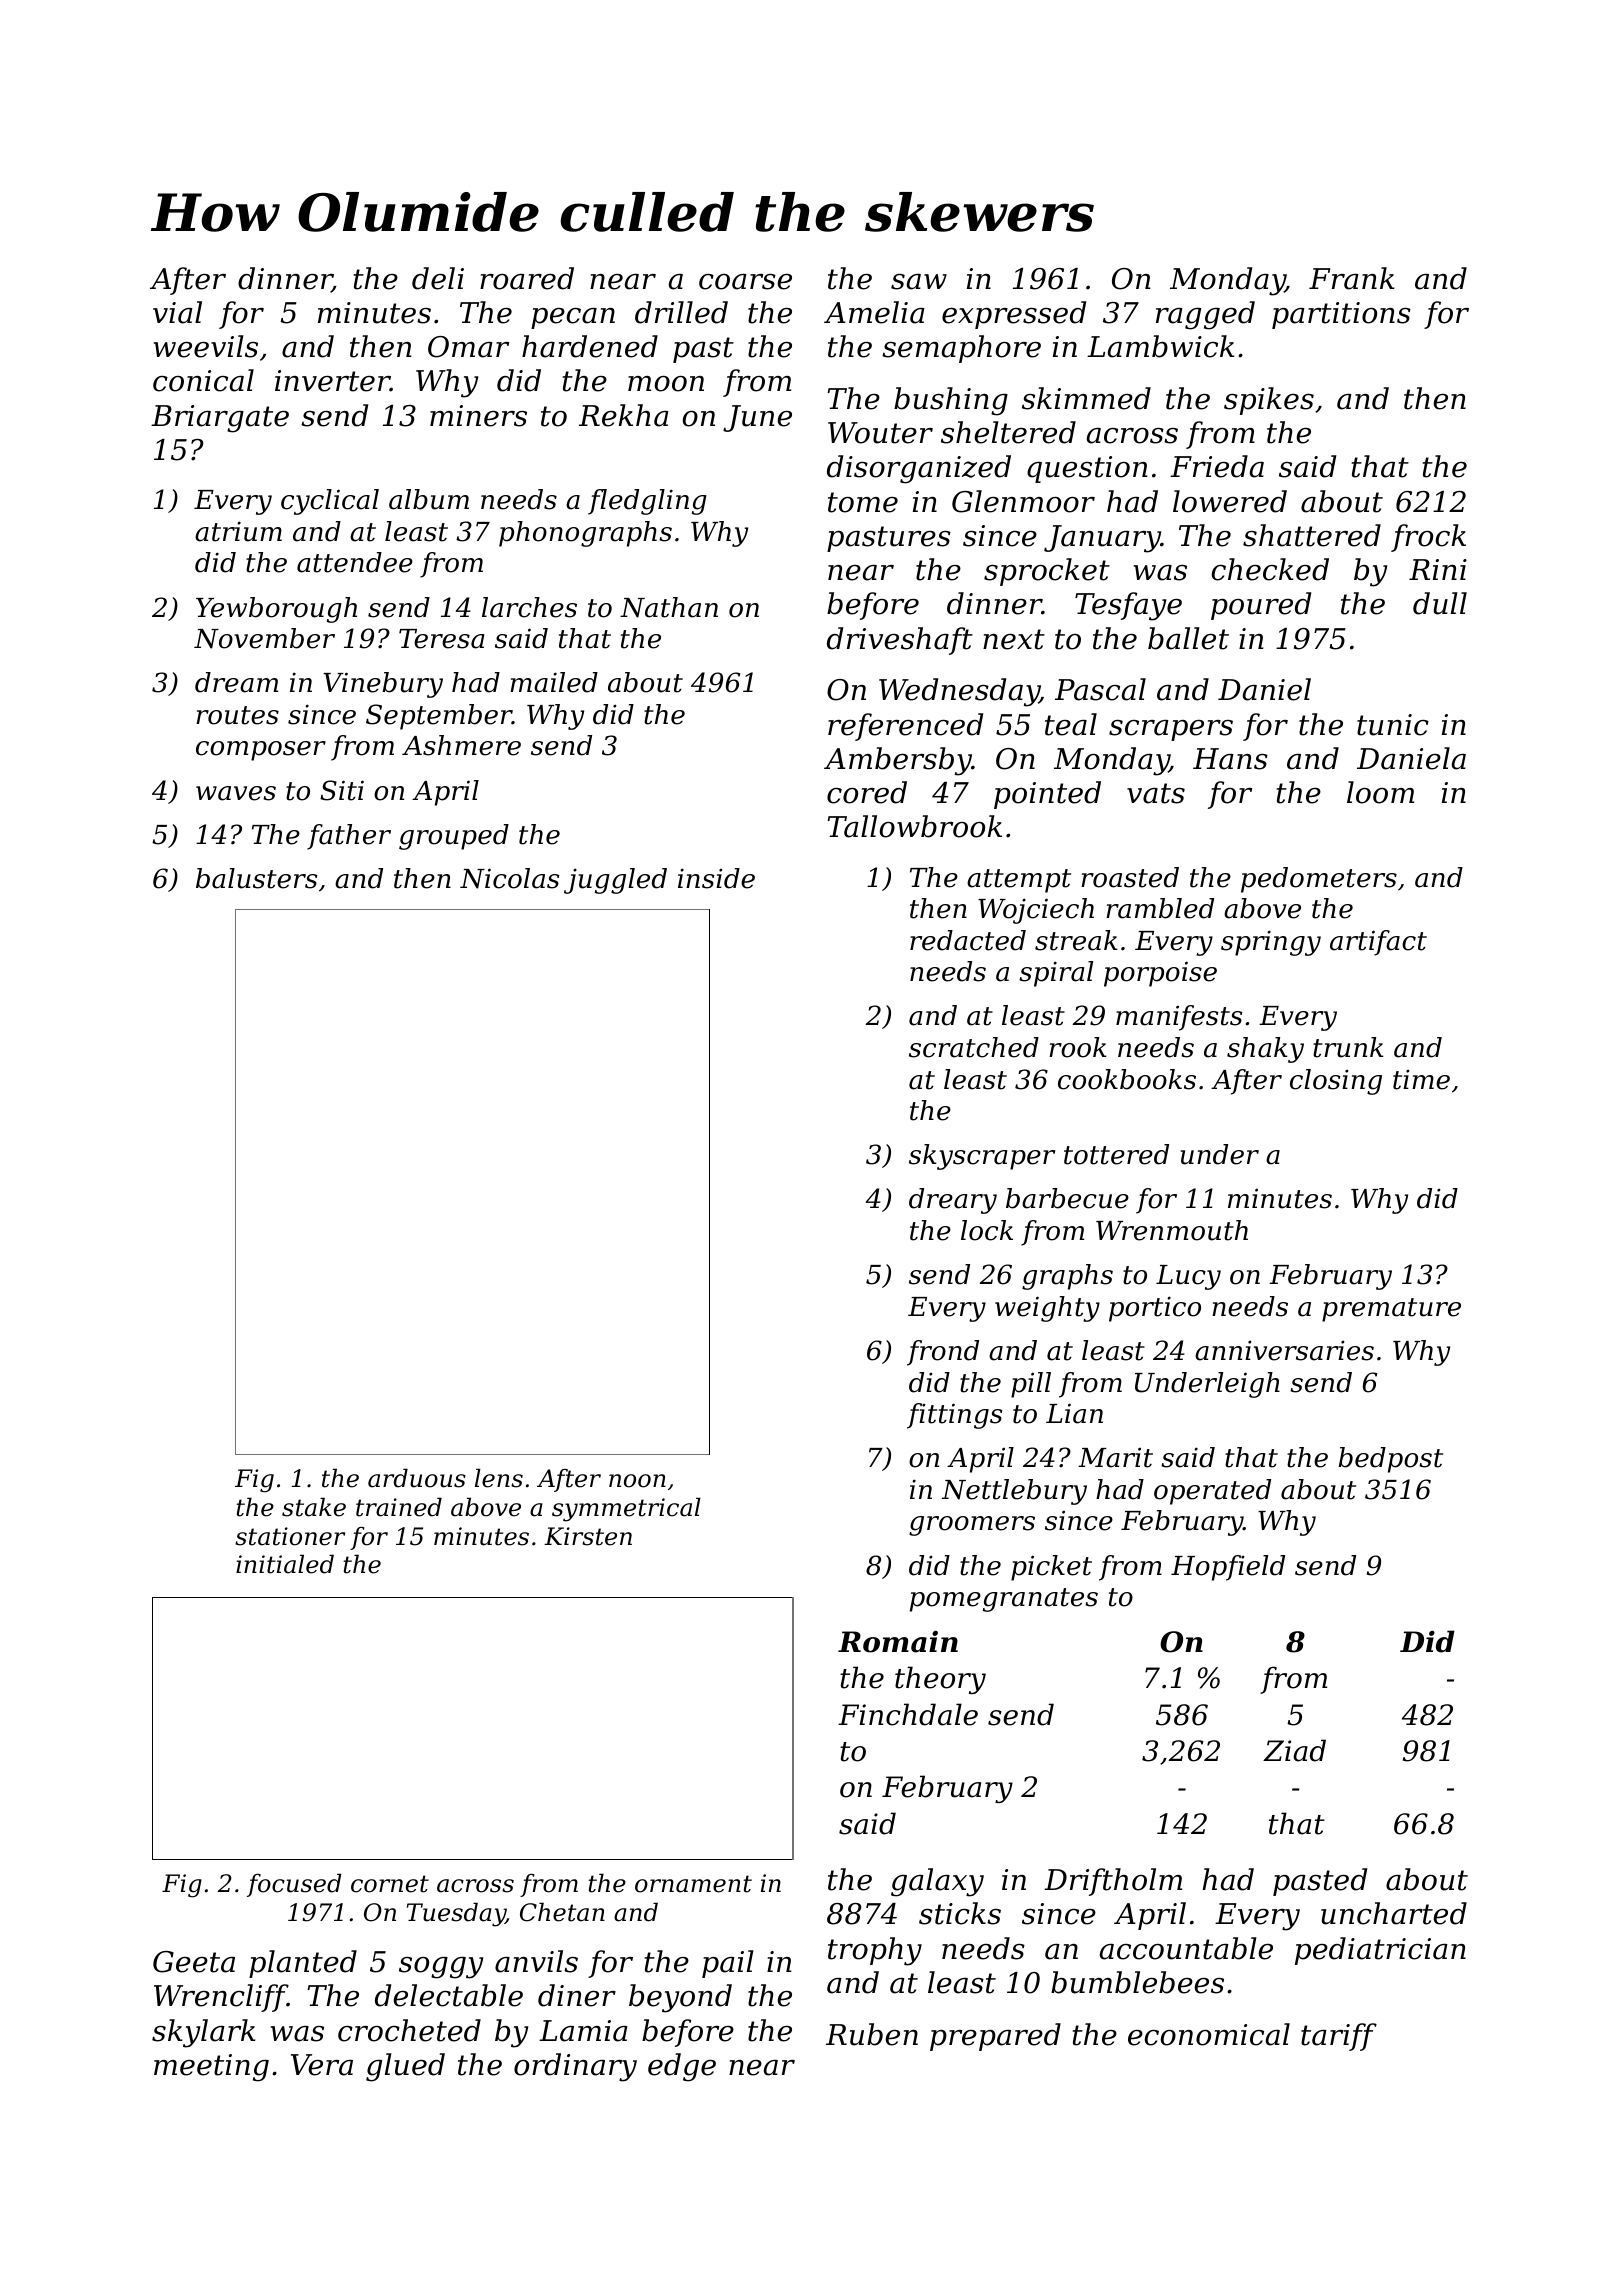 The width and height of the screenshot is (1620, 2292). Describe the element at coordinates (745, 282) in the screenshot. I see `coarse` at that location.
